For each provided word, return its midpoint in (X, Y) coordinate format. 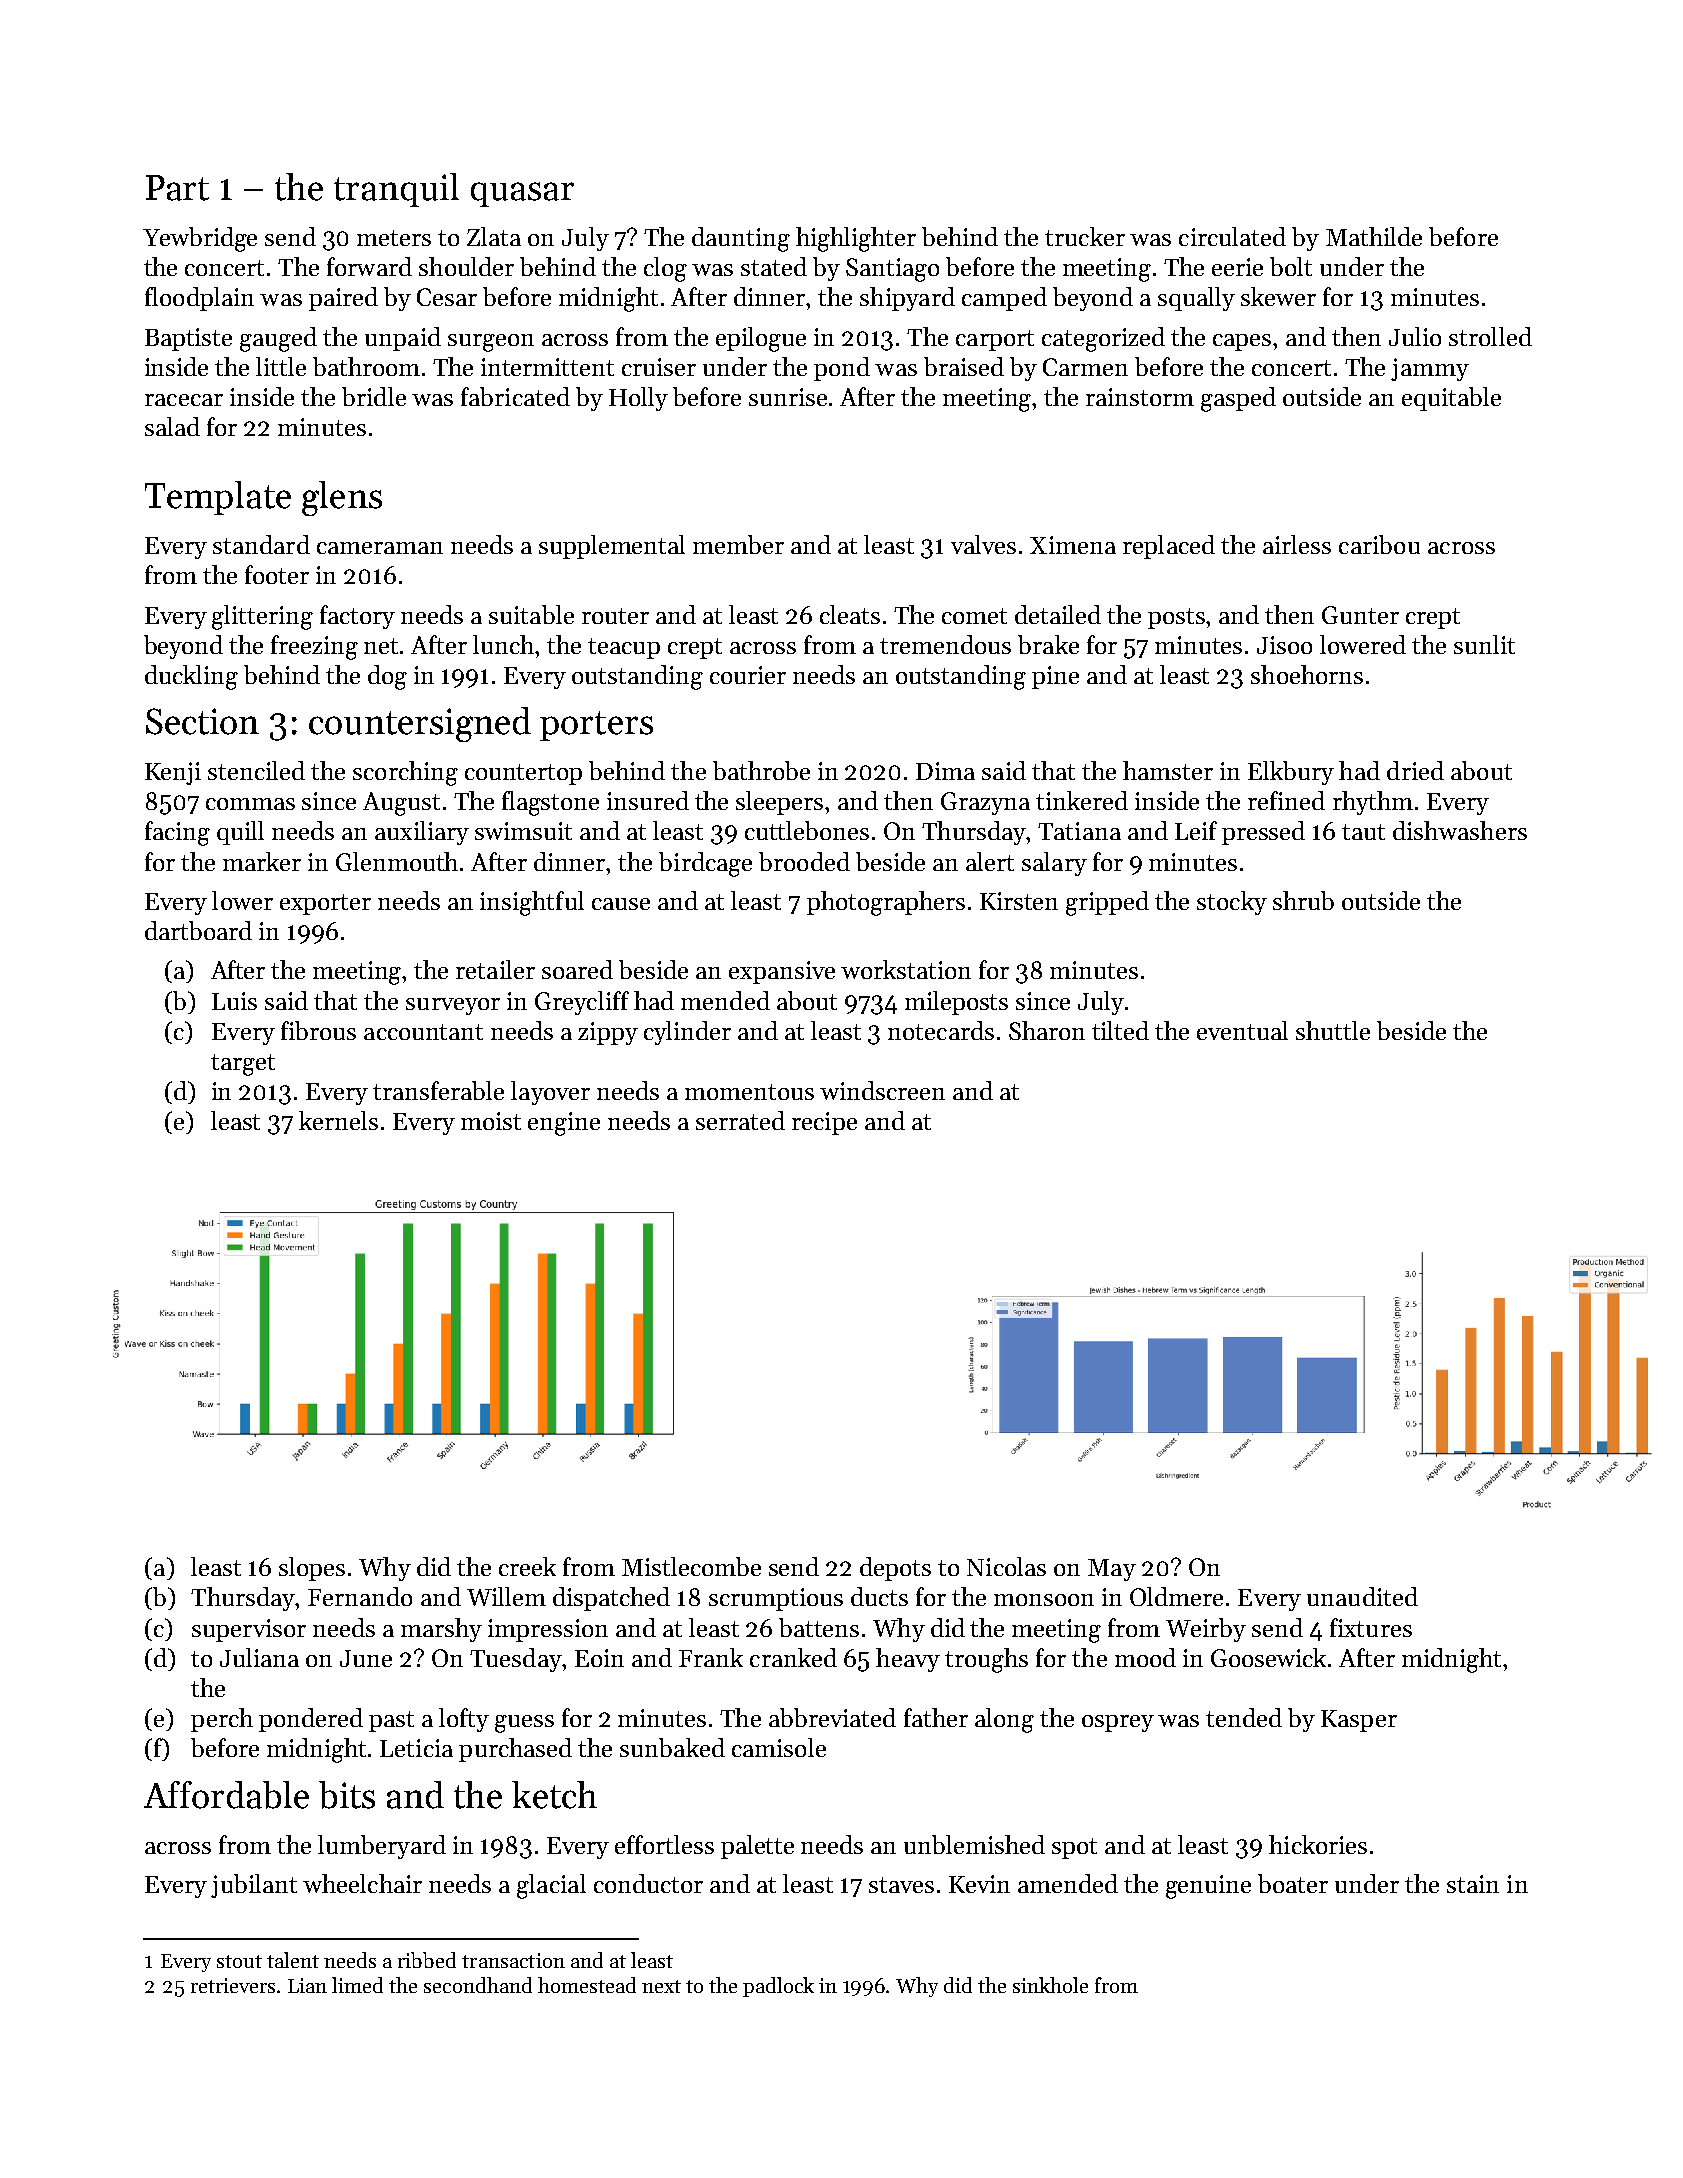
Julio (1415, 336)
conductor (648, 1883)
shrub (1303, 900)
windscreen (882, 1090)
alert (990, 861)
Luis (234, 1001)
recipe (824, 1123)
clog (665, 269)
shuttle (1333, 1030)
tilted (1120, 1030)
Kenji (173, 773)
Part (177, 188)
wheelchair (362, 1883)
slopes (312, 1569)
